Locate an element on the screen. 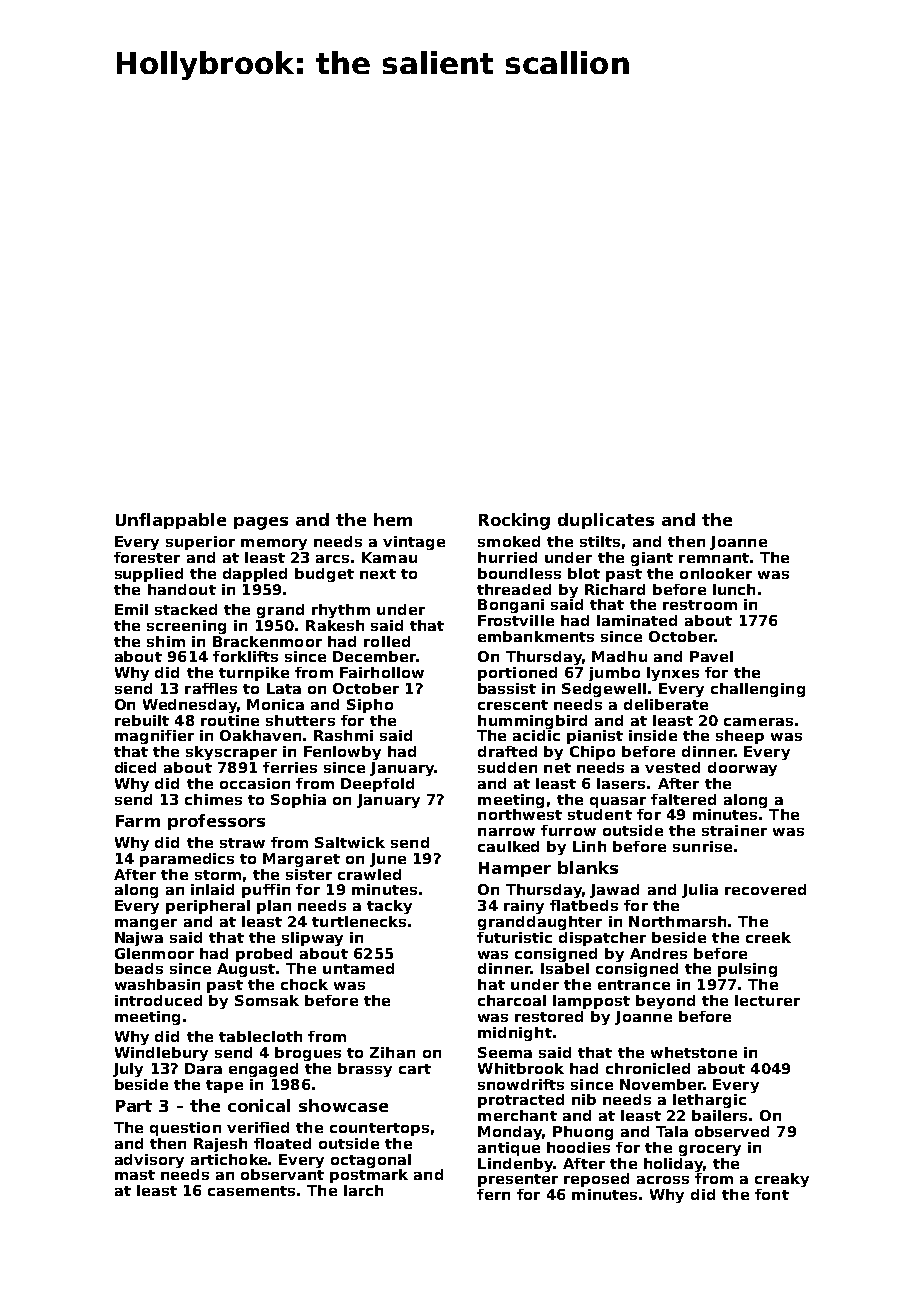 This screenshot has height=1308, width=924. cameras is located at coordinates (758, 722).
